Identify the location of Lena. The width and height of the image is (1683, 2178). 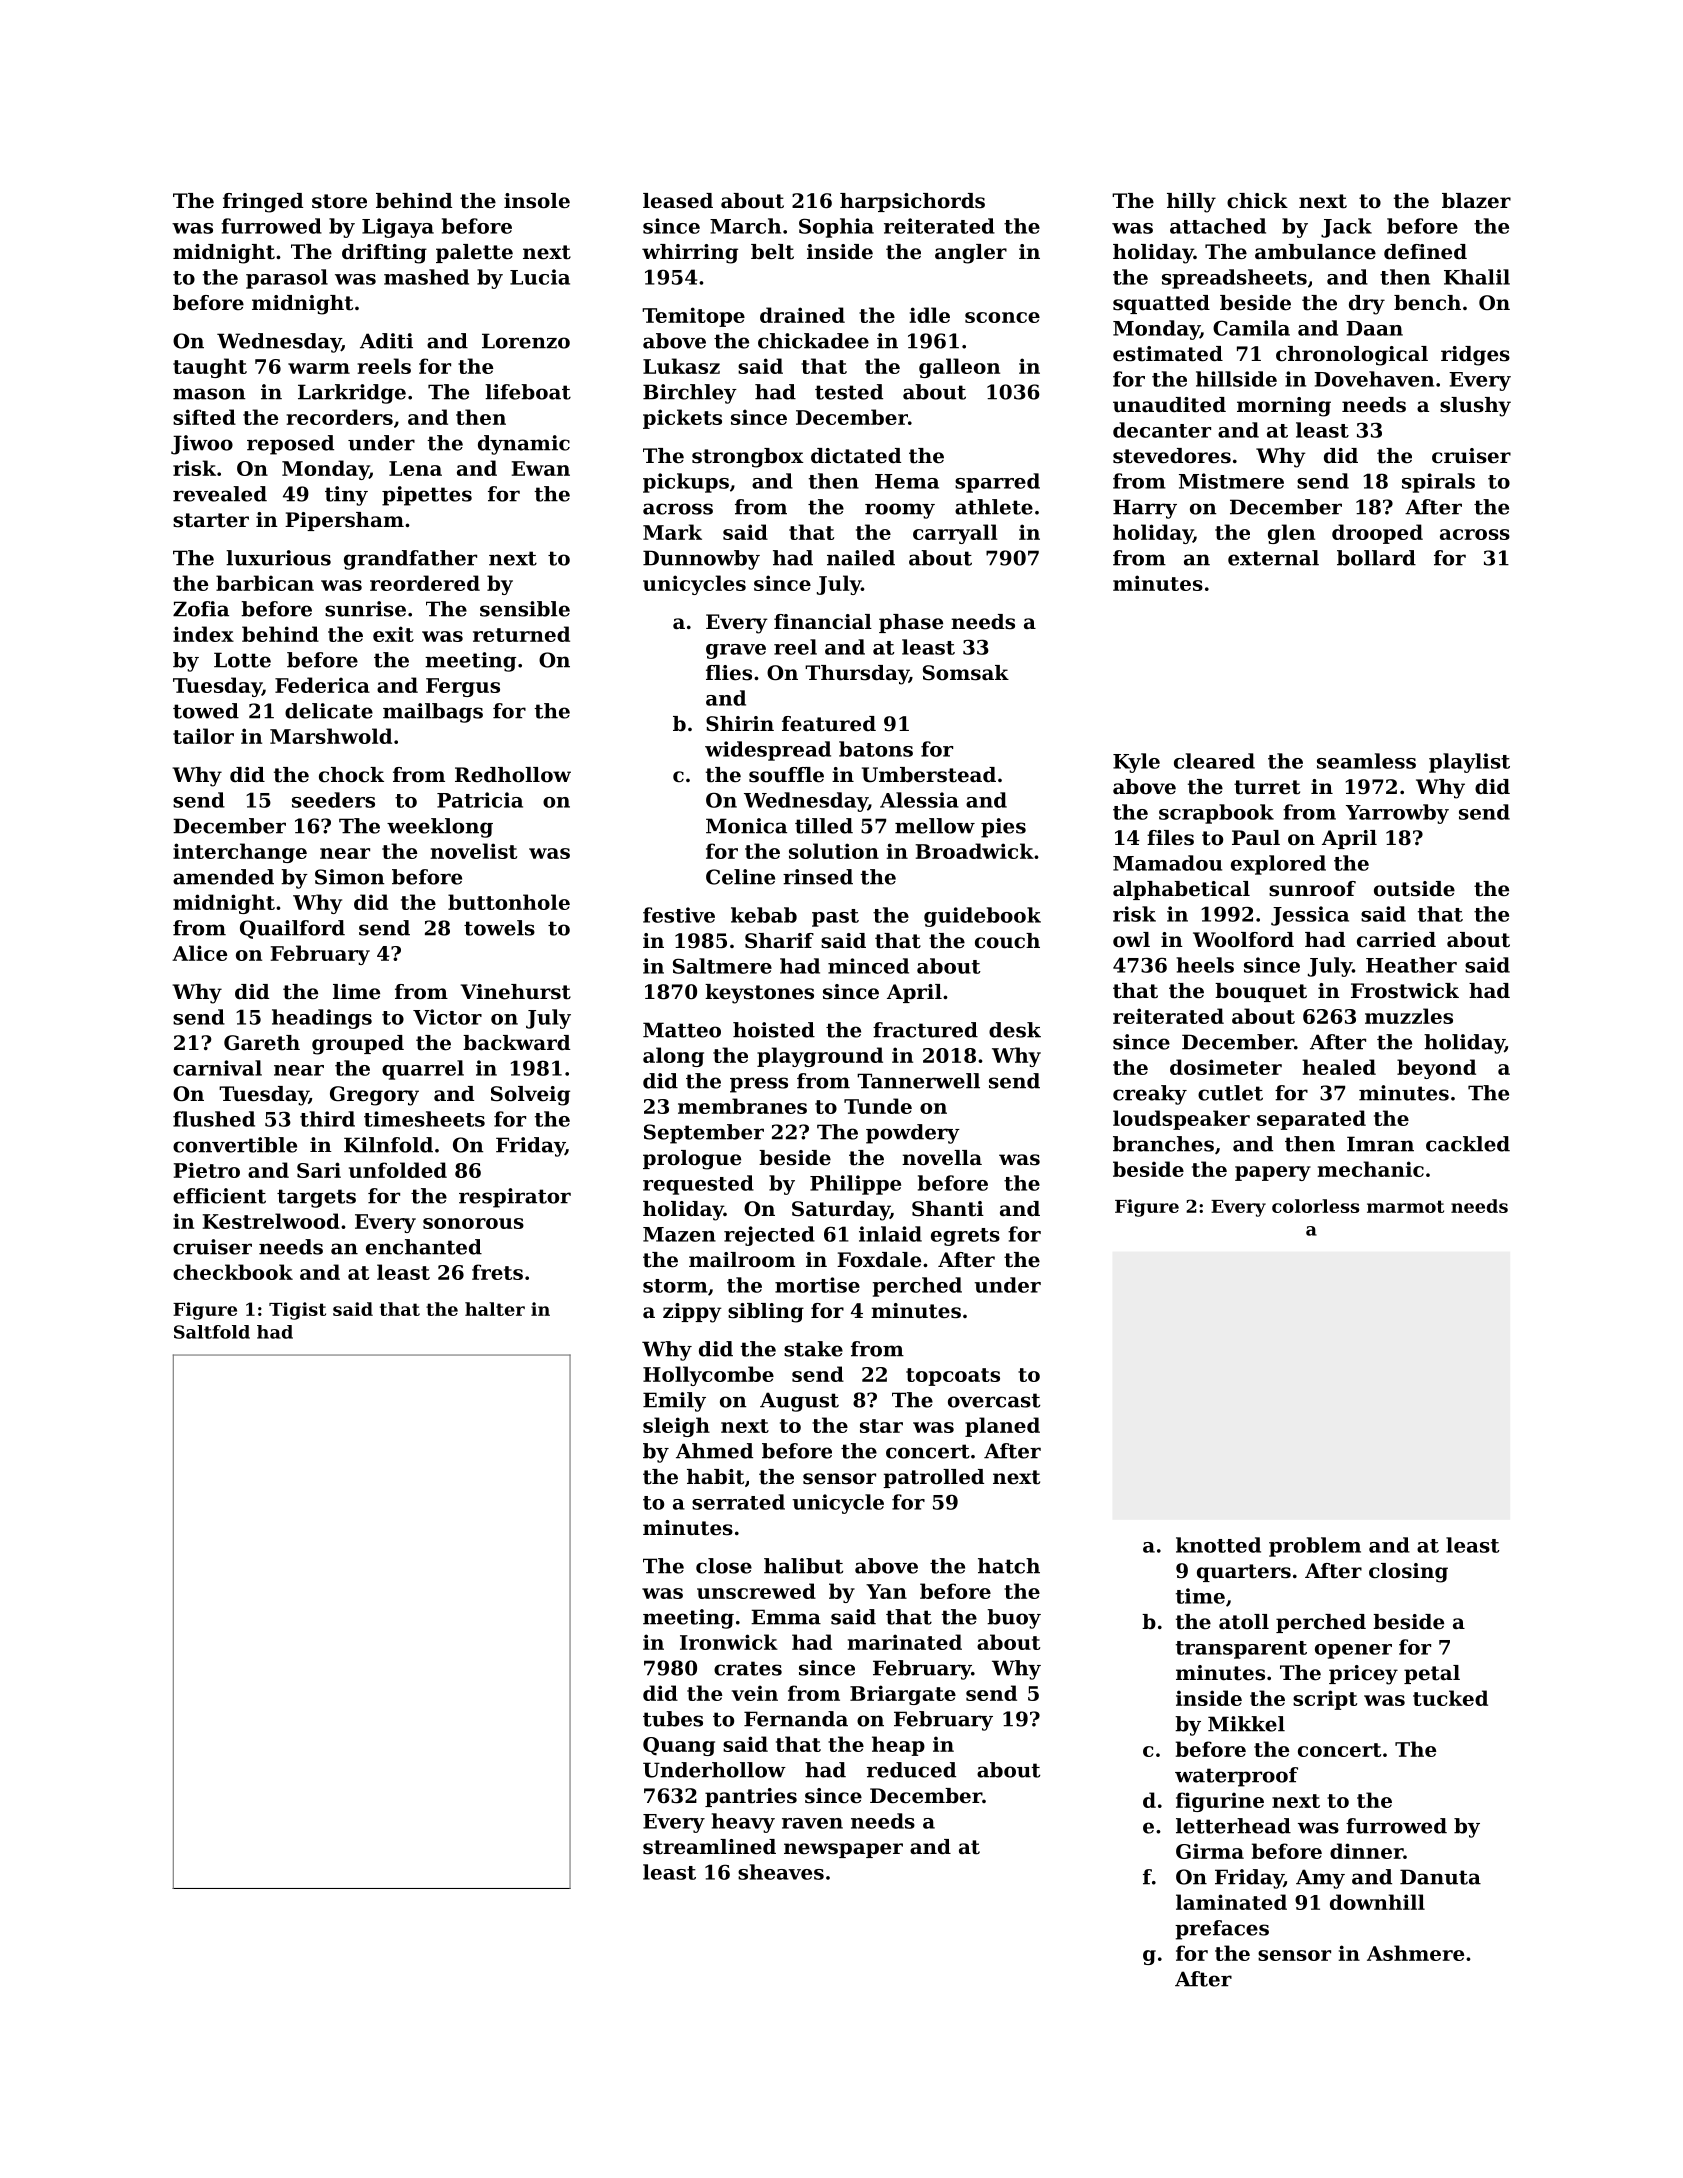
(415, 468).
